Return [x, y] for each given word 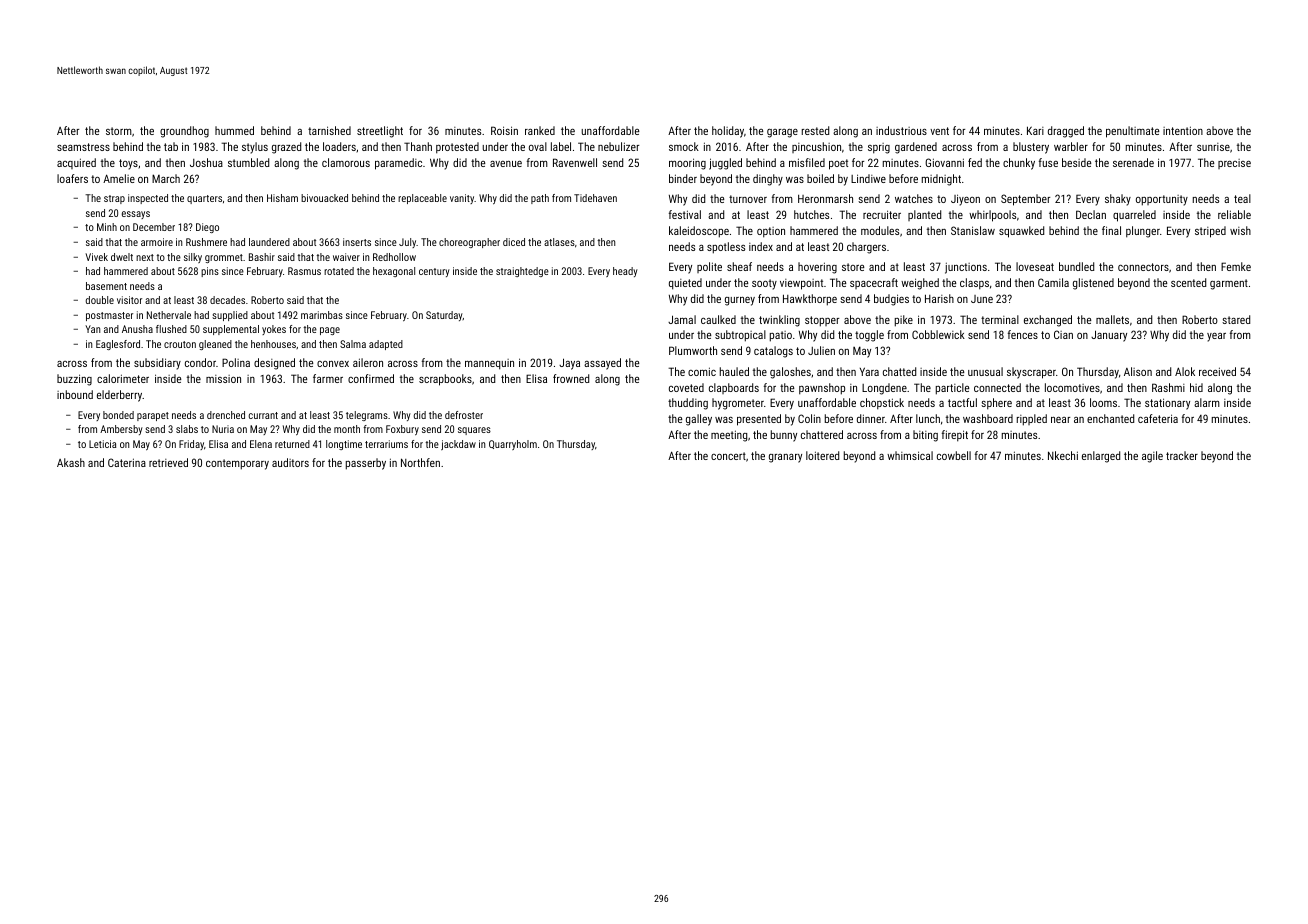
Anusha [137, 329]
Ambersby [121, 430]
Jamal [682, 319]
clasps [974, 284]
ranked [540, 130]
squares [474, 431]
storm [119, 131]
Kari [1035, 130]
